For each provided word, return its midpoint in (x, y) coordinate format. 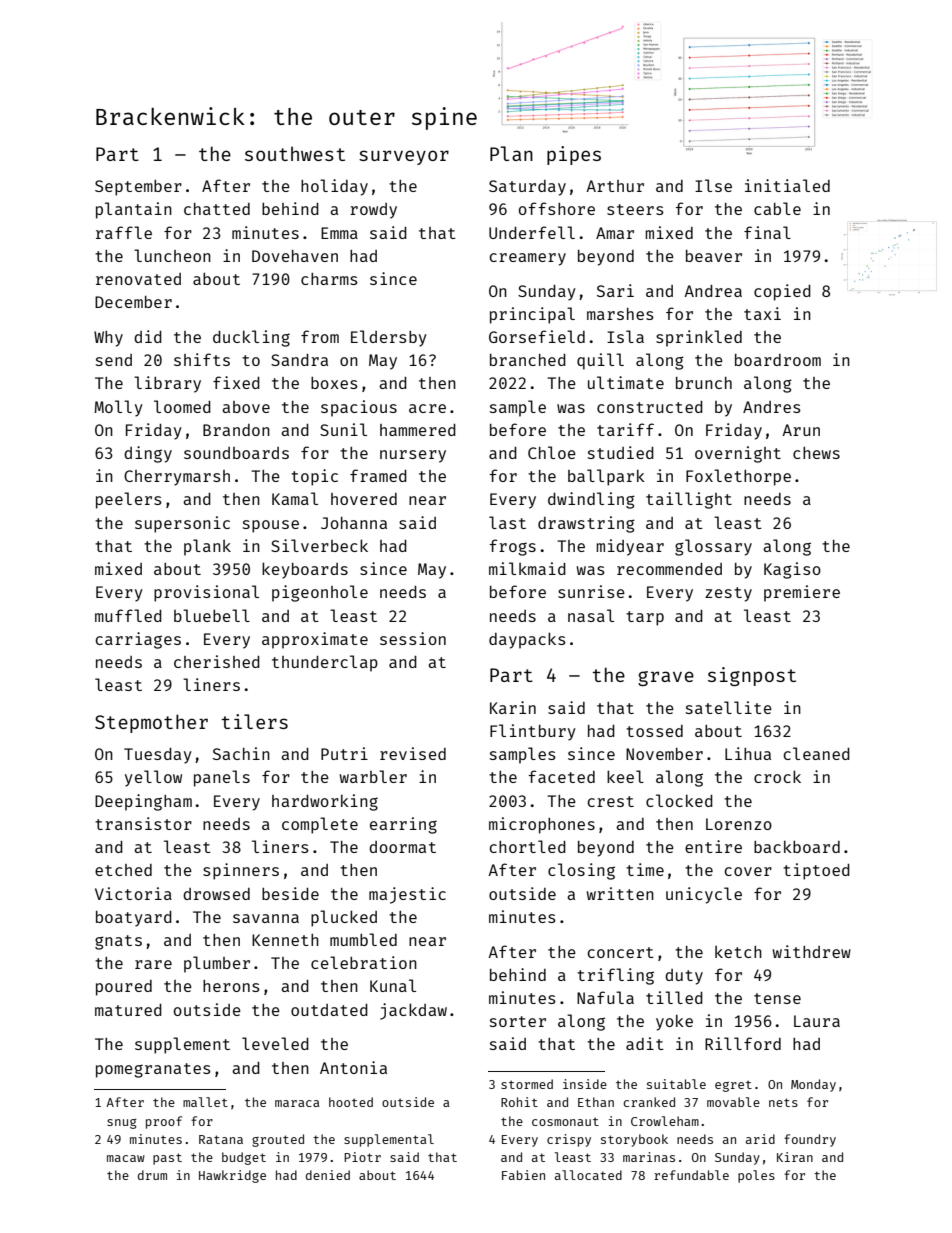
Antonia (353, 1067)
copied (782, 292)
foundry (810, 1140)
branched (528, 360)
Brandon (236, 430)
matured (128, 1010)
